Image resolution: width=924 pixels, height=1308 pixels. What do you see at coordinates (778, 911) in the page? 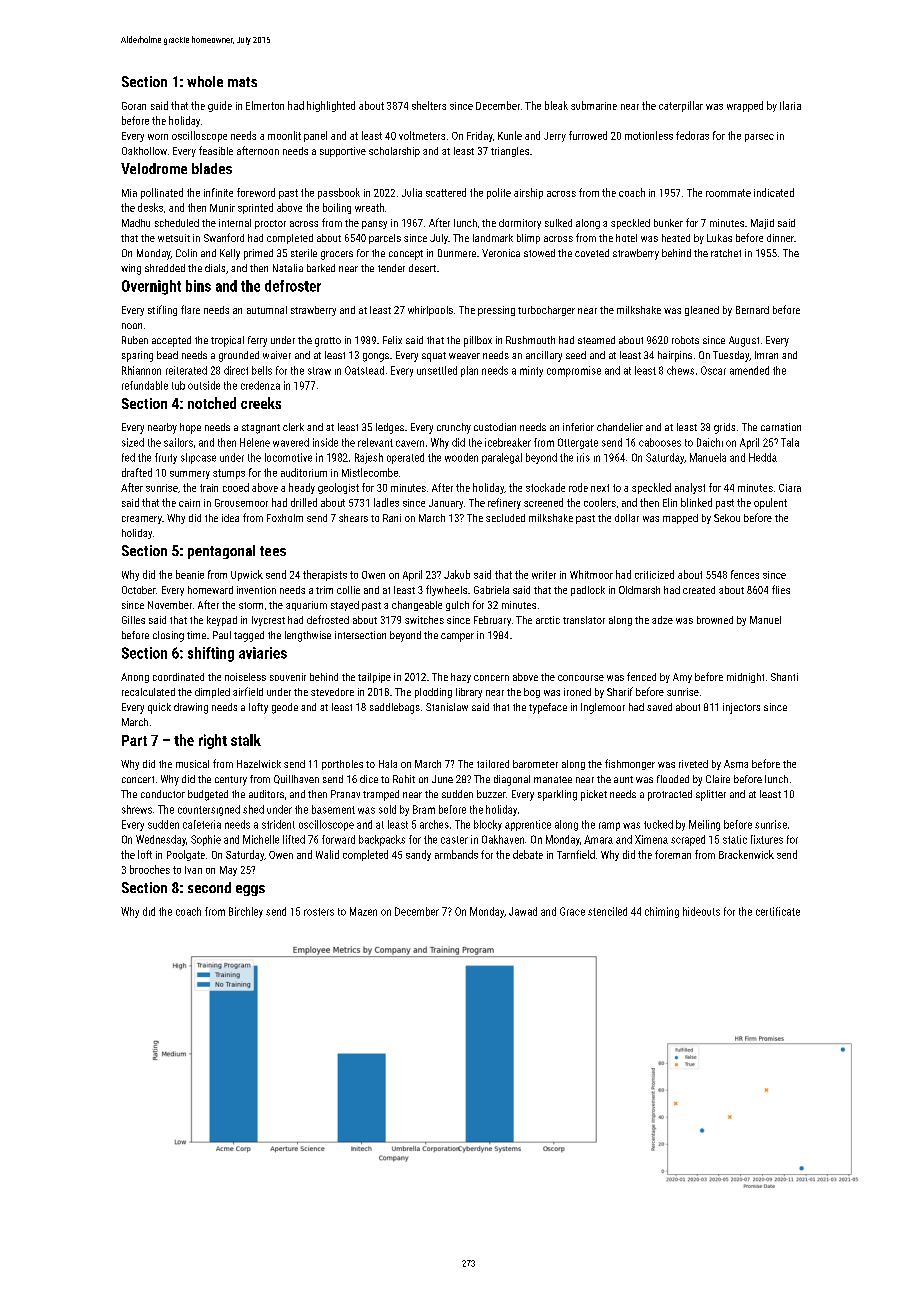
I see `certificate` at bounding box center [778, 911].
